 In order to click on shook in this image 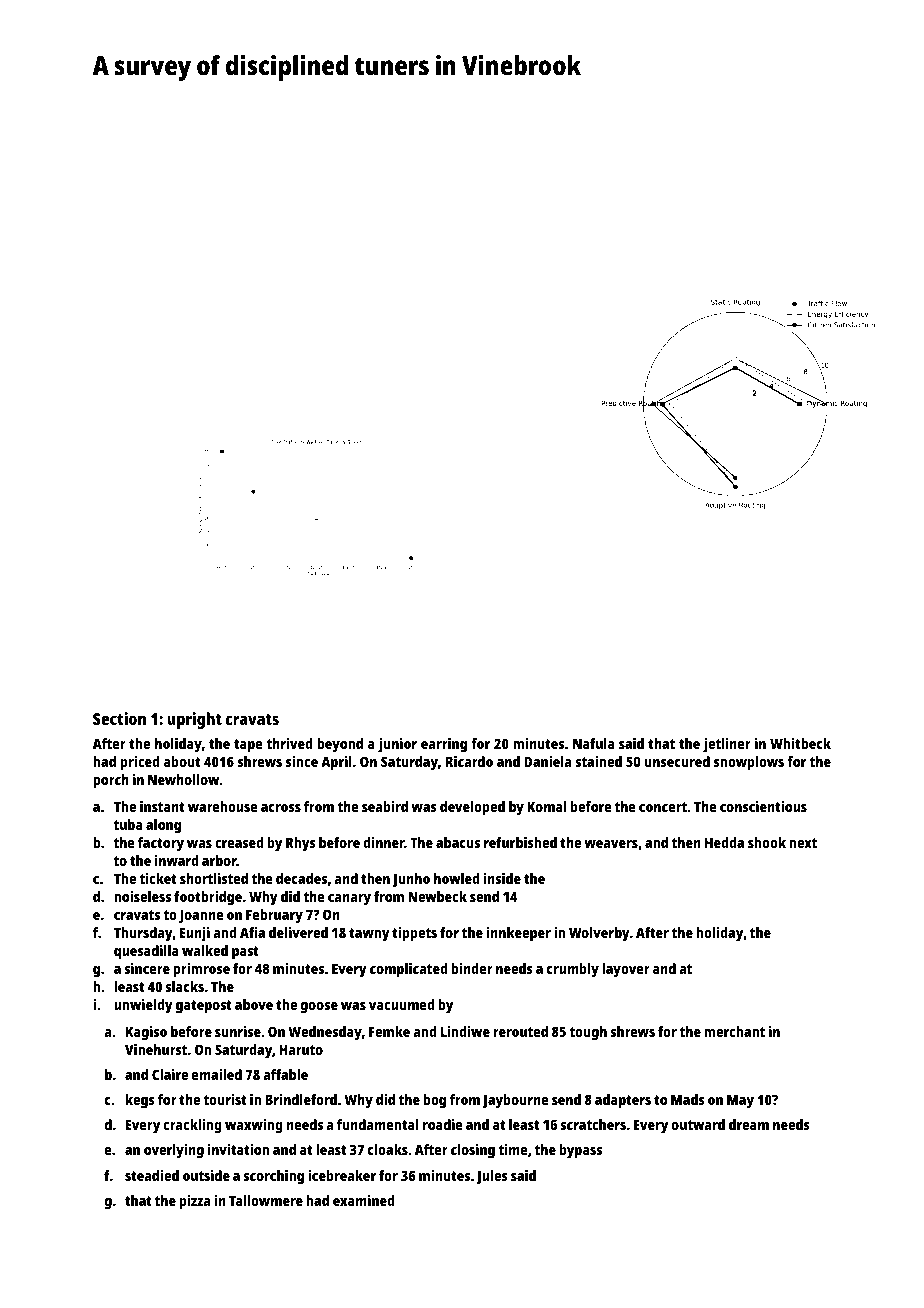, I will do `click(767, 842)`.
